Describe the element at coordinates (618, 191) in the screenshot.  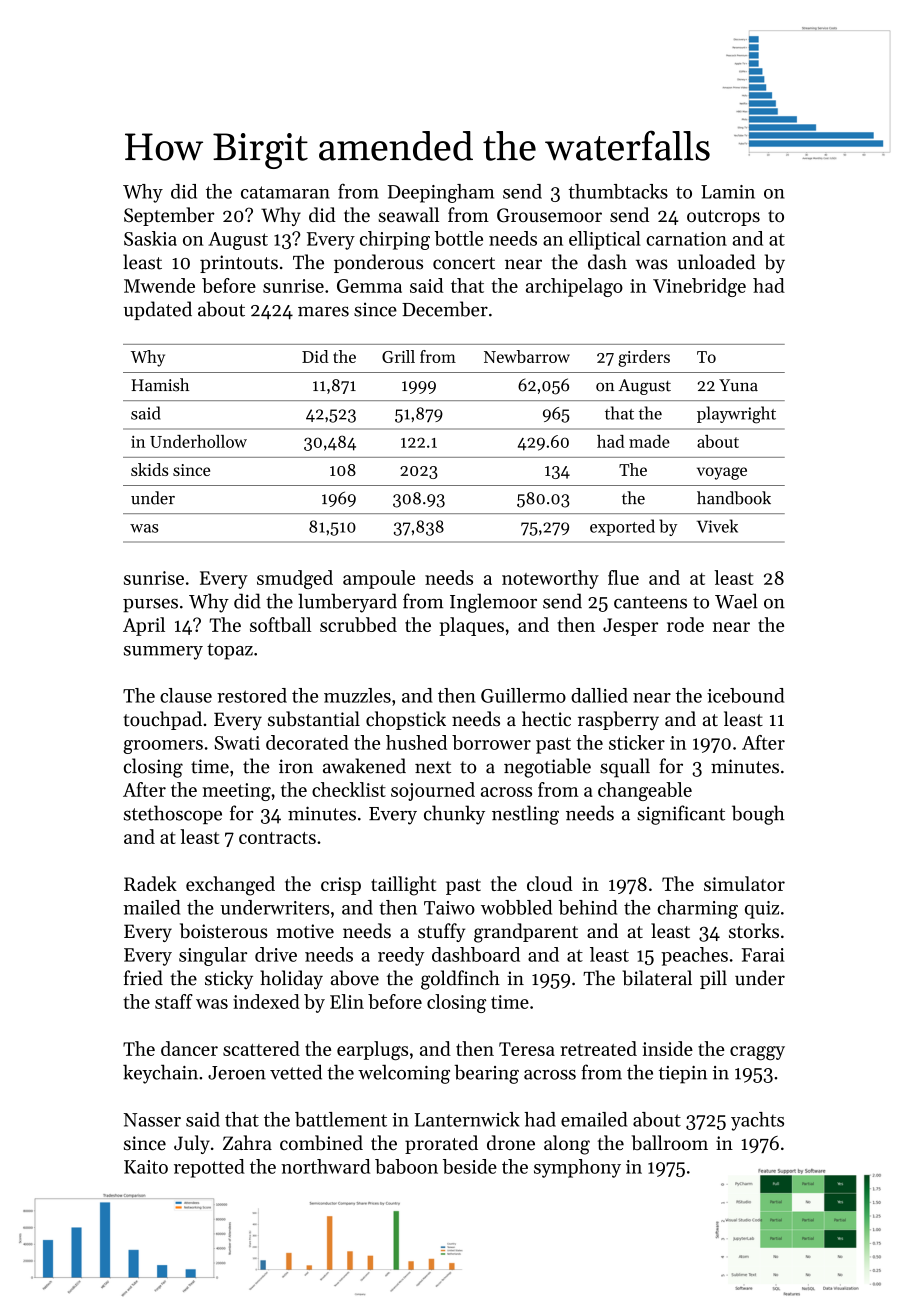
I see `thumbtacks` at that location.
